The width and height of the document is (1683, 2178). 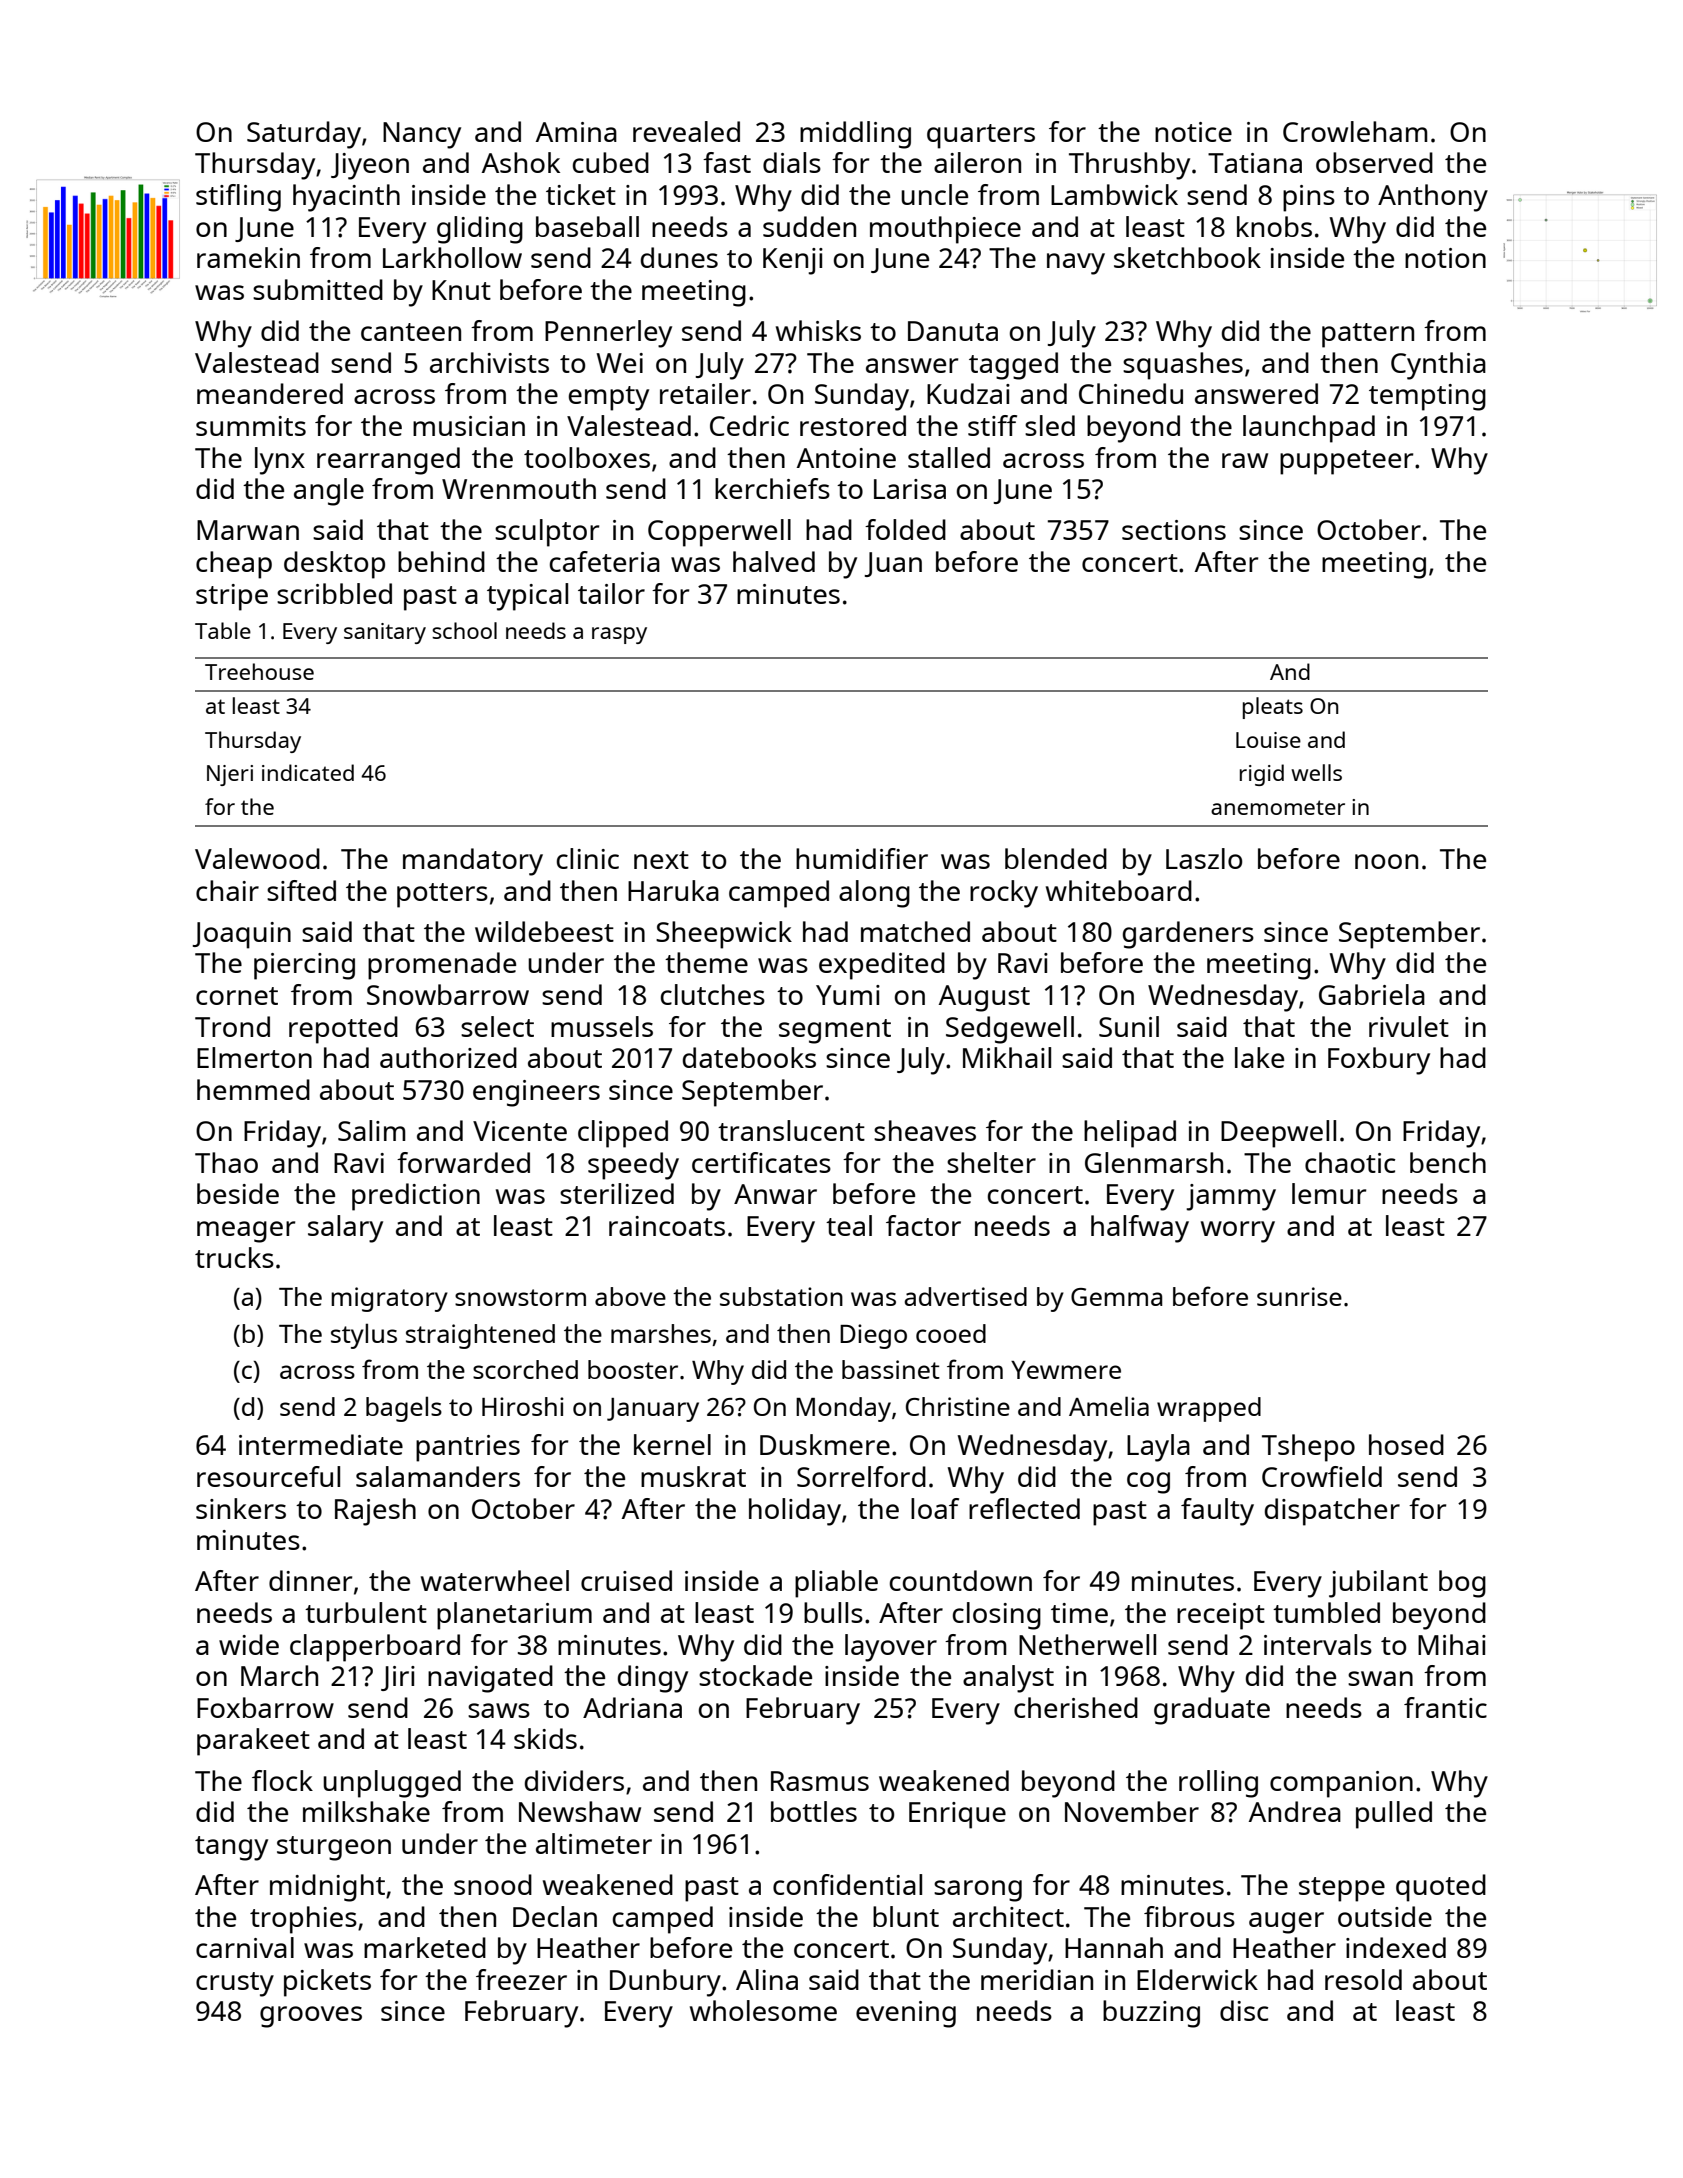 What do you see at coordinates (246, 1232) in the document?
I see `meager` at bounding box center [246, 1232].
